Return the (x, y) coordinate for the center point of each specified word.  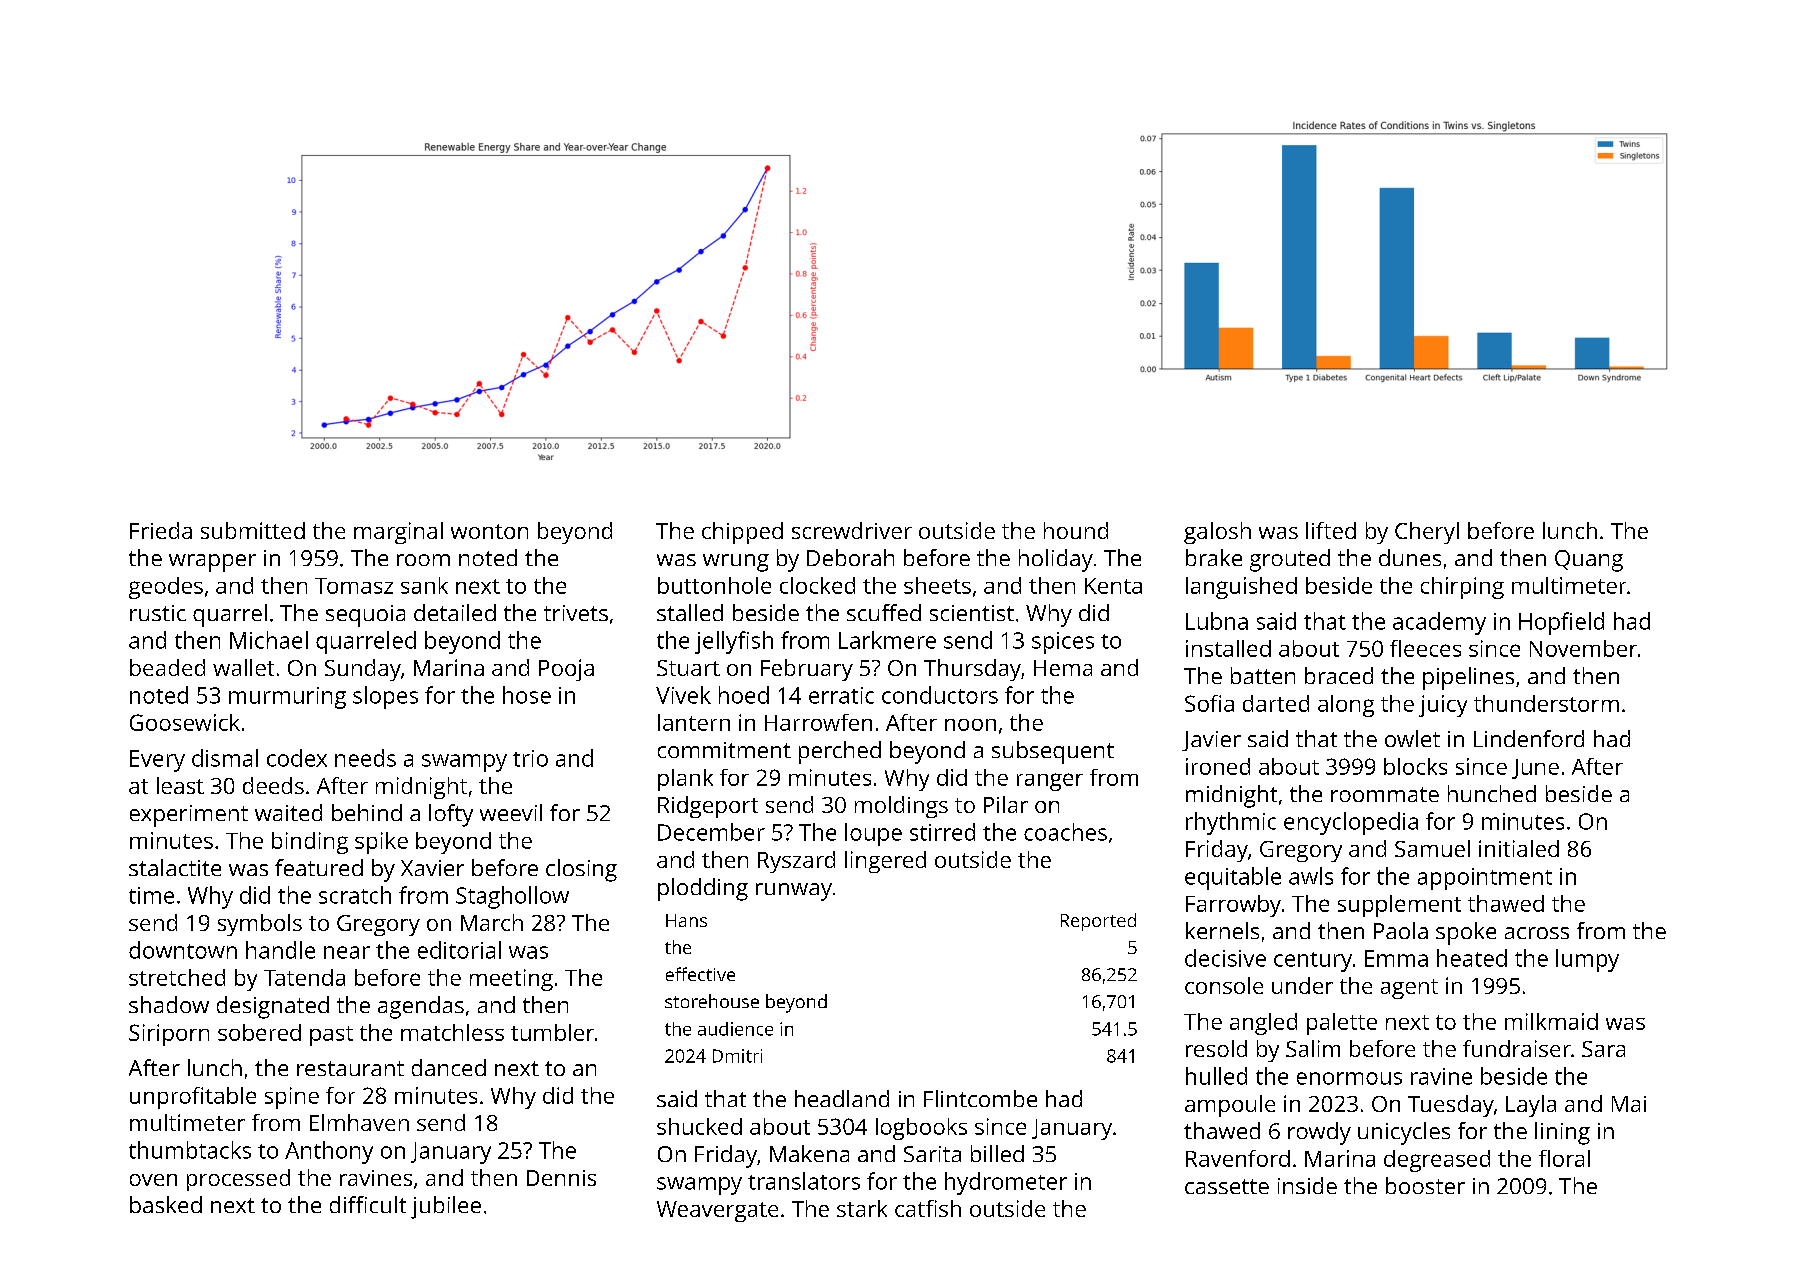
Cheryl (1427, 533)
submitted (253, 530)
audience (735, 1029)
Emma (1396, 958)
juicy (1443, 706)
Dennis (561, 1178)
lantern (694, 722)
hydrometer (1006, 1183)
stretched (177, 977)
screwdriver (852, 530)
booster (1425, 1185)
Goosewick (185, 722)
